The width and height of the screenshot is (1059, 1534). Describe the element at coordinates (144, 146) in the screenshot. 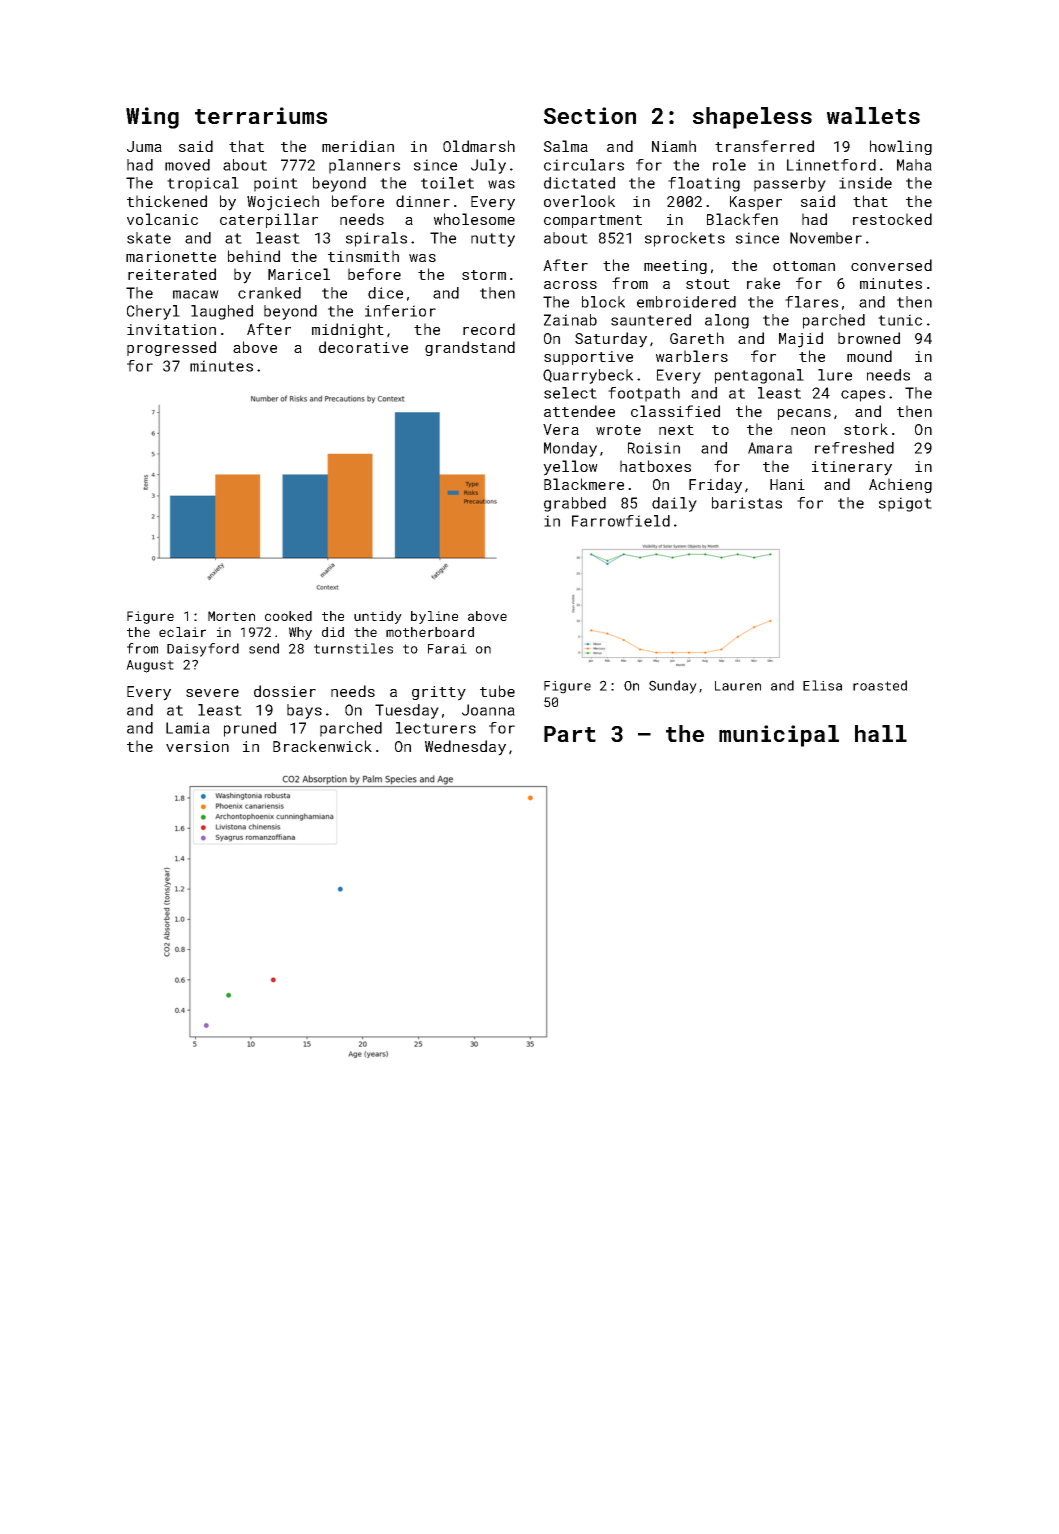

I see `Juma` at that location.
